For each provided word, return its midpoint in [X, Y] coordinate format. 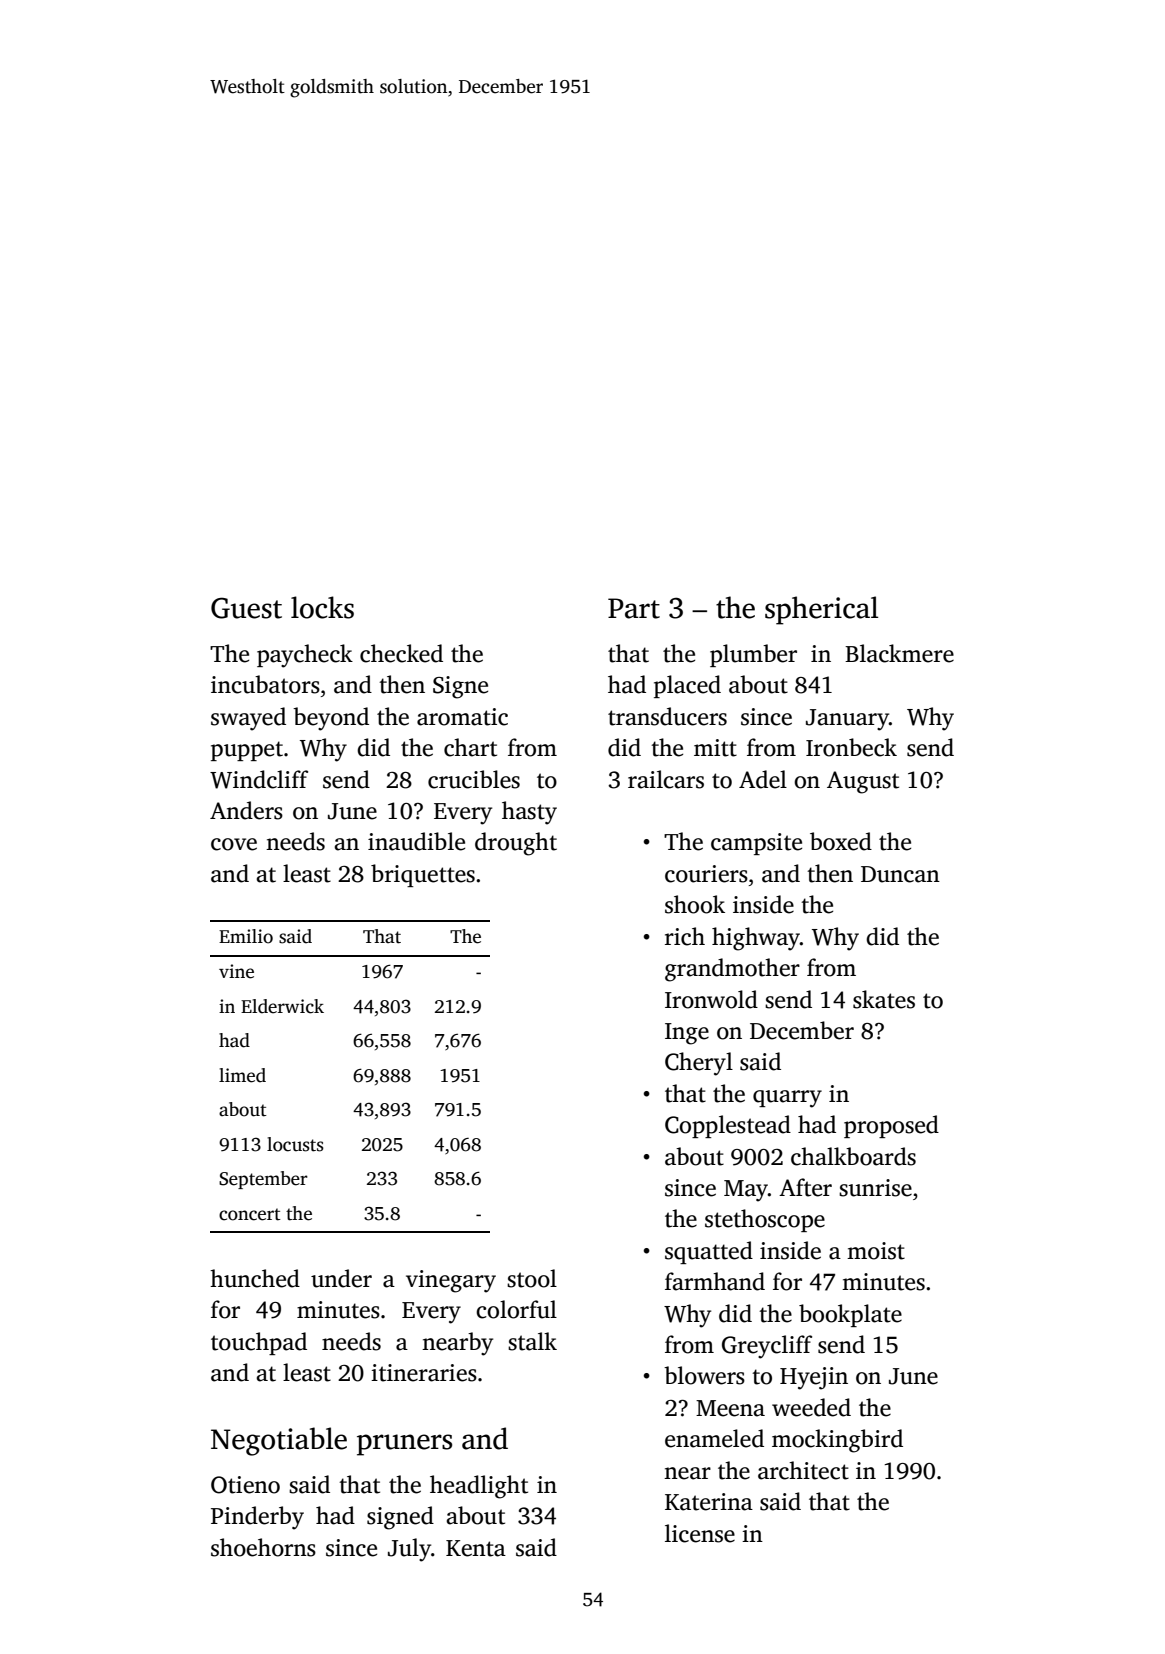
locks [322, 607]
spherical [821, 610]
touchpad [259, 1343]
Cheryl [699, 1064]
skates [884, 999]
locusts [295, 1144]
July [409, 1550]
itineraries [424, 1373]
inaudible [416, 841]
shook [695, 904]
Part [634, 608]
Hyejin [814, 1378]
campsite [756, 844]
